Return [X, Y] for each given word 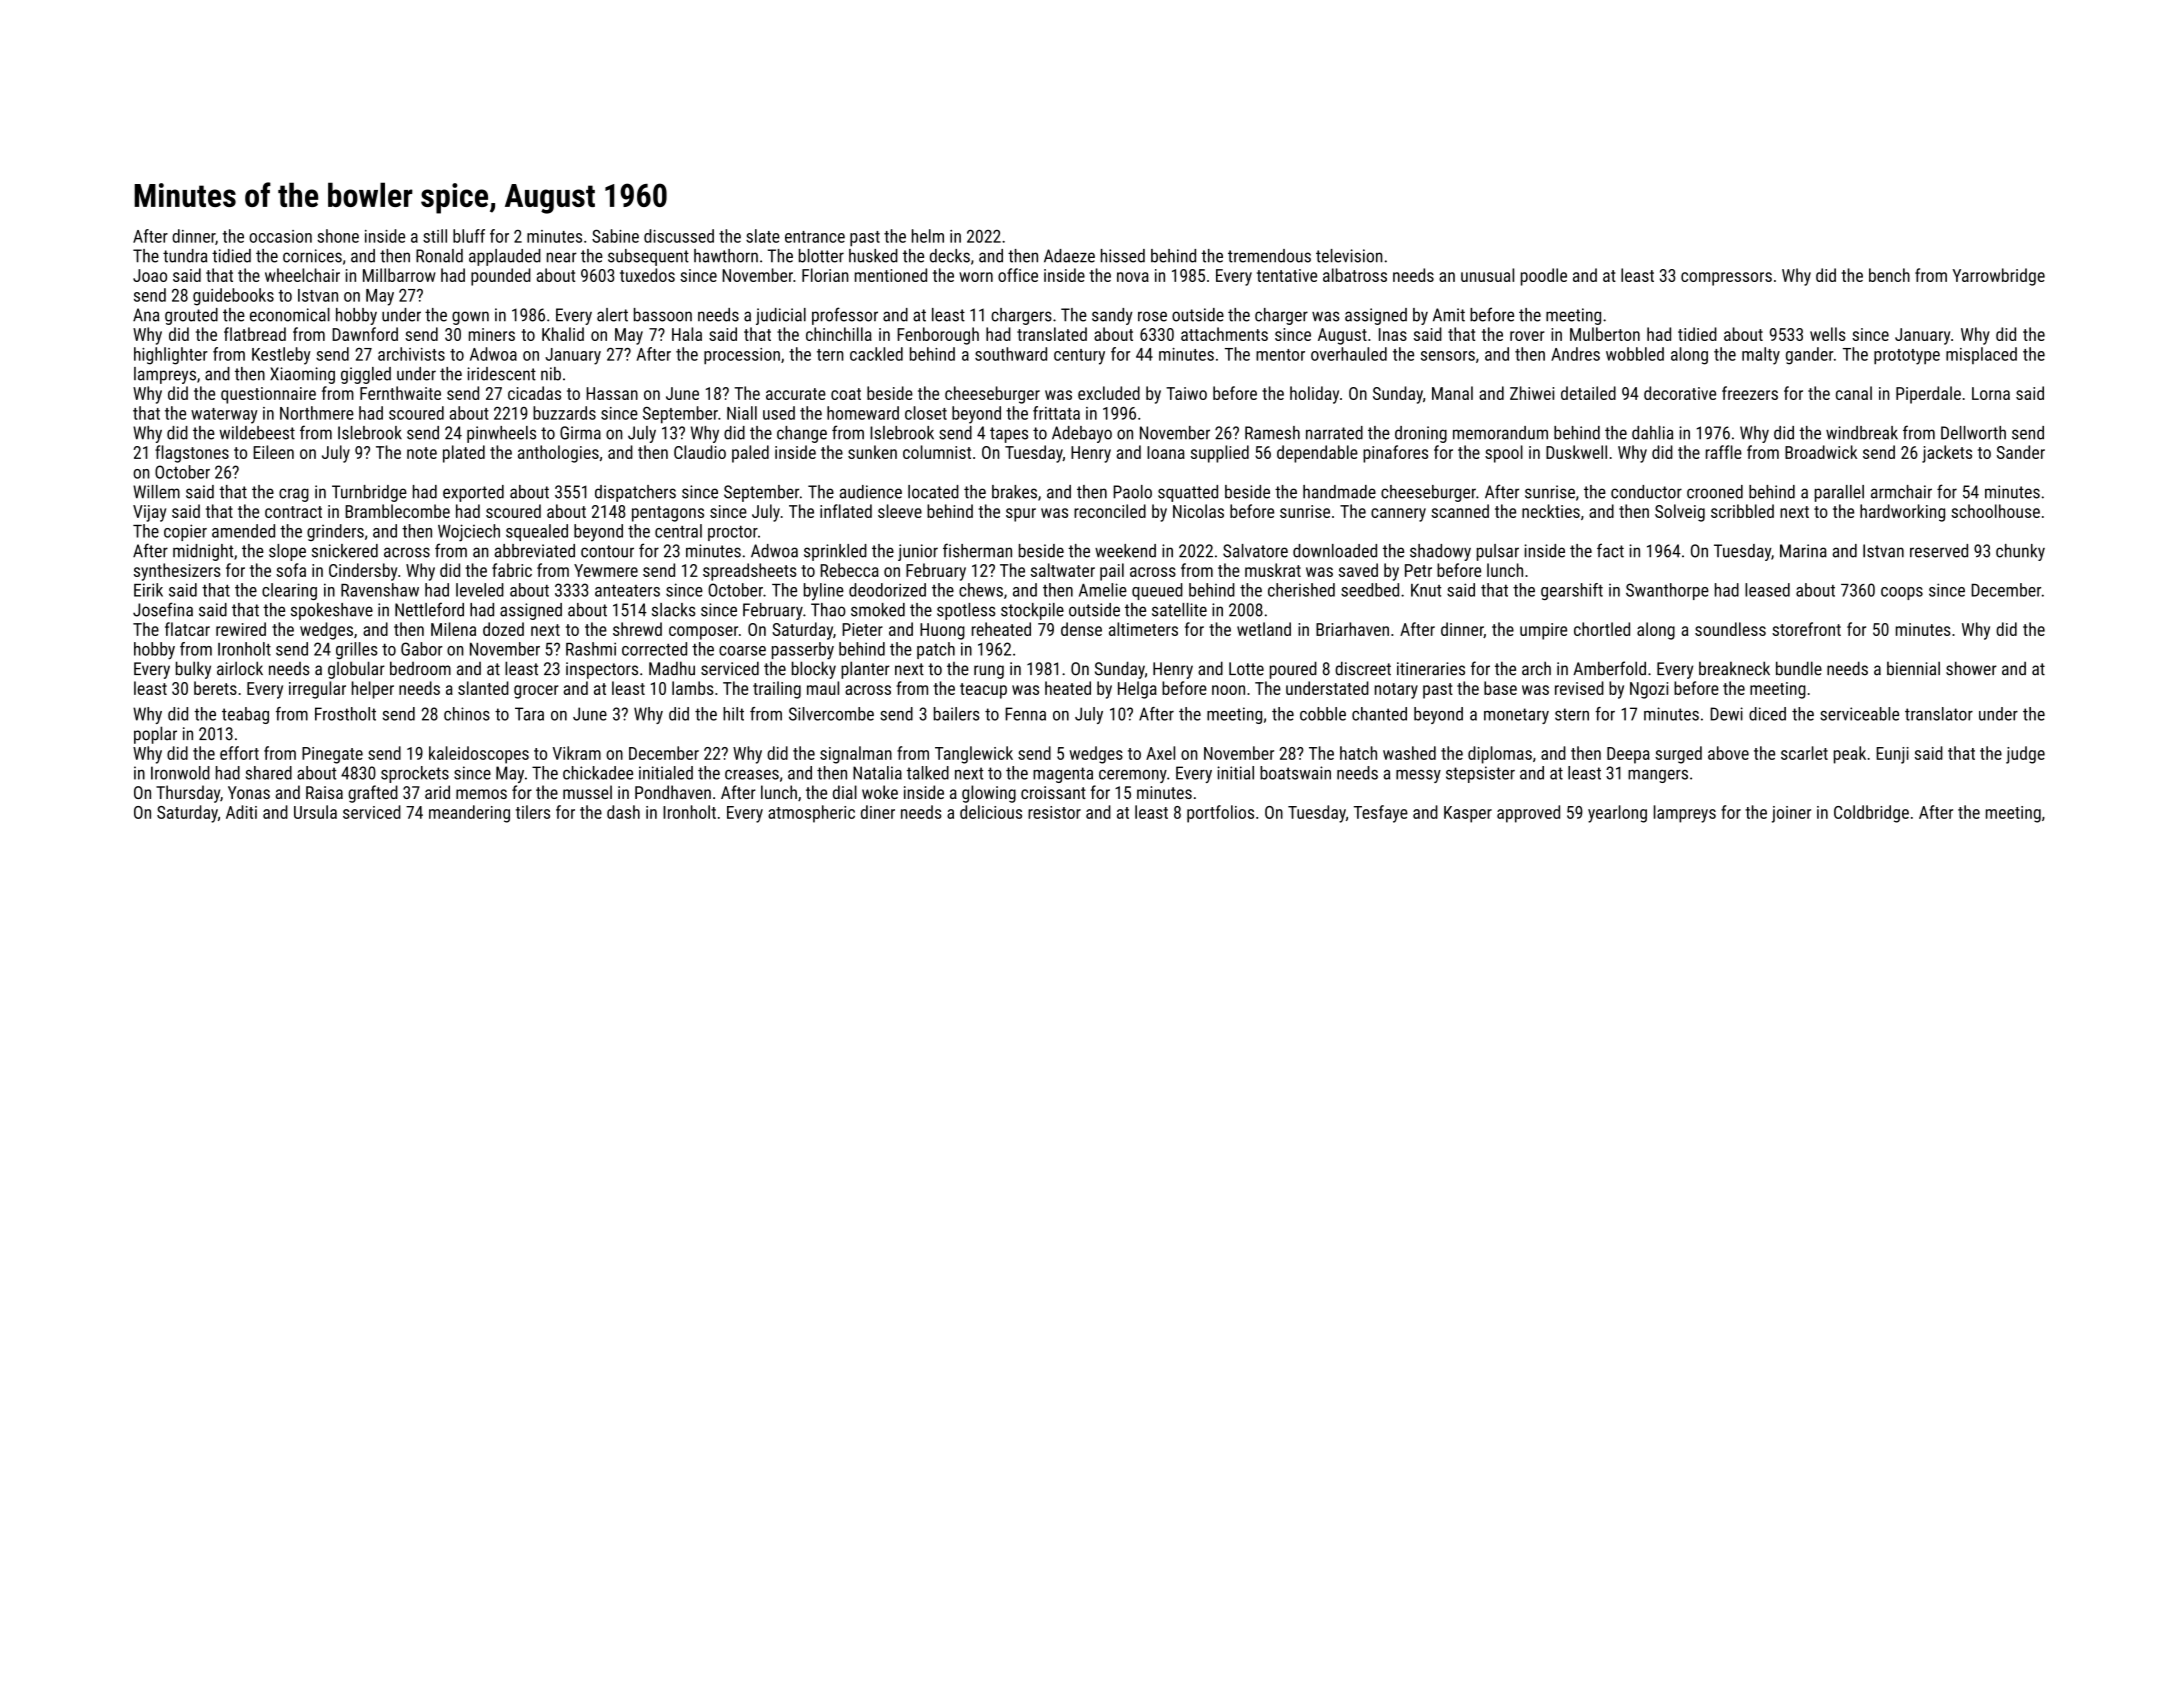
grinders [335, 532]
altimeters [1143, 629]
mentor [1280, 355]
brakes [1014, 492]
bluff [469, 236]
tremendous [1269, 256]
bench [1889, 275]
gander [1810, 356]
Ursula [315, 812]
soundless [1730, 629]
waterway [224, 416]
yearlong [1617, 814]
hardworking [1902, 513]
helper [373, 690]
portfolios [1220, 814]
